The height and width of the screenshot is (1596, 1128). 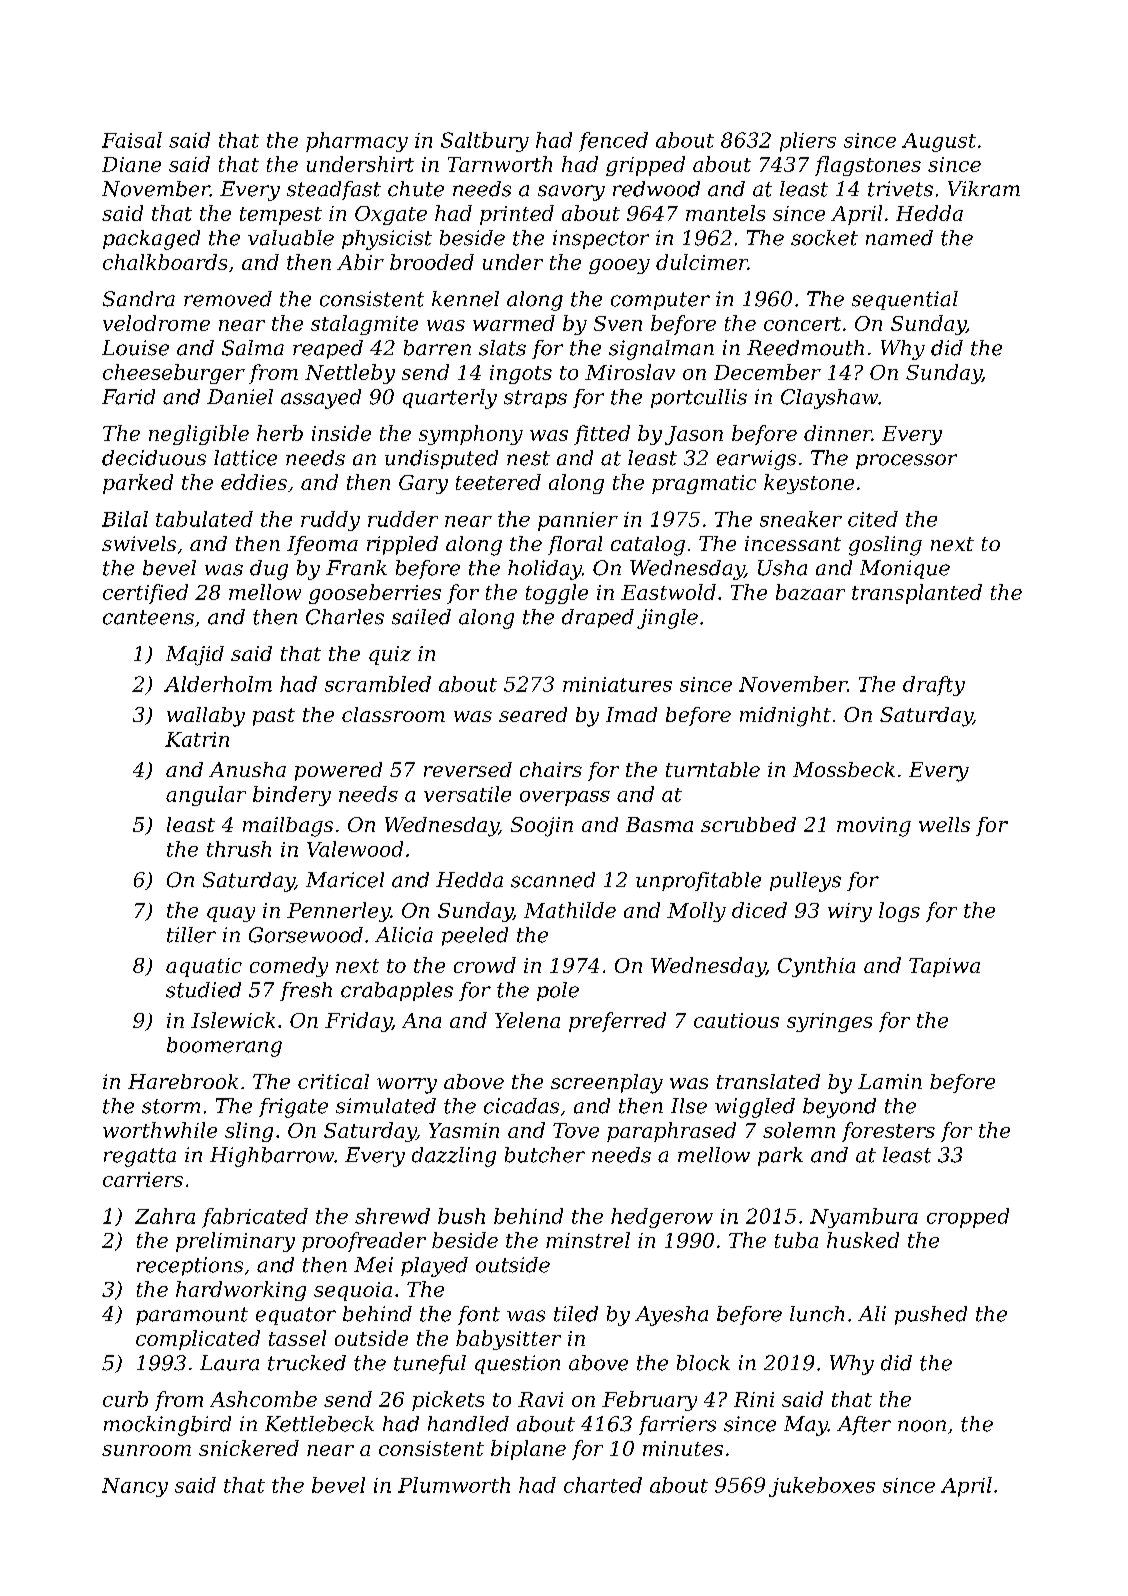 What do you see at coordinates (143, 1179) in the screenshot?
I see `carriers` at bounding box center [143, 1179].
